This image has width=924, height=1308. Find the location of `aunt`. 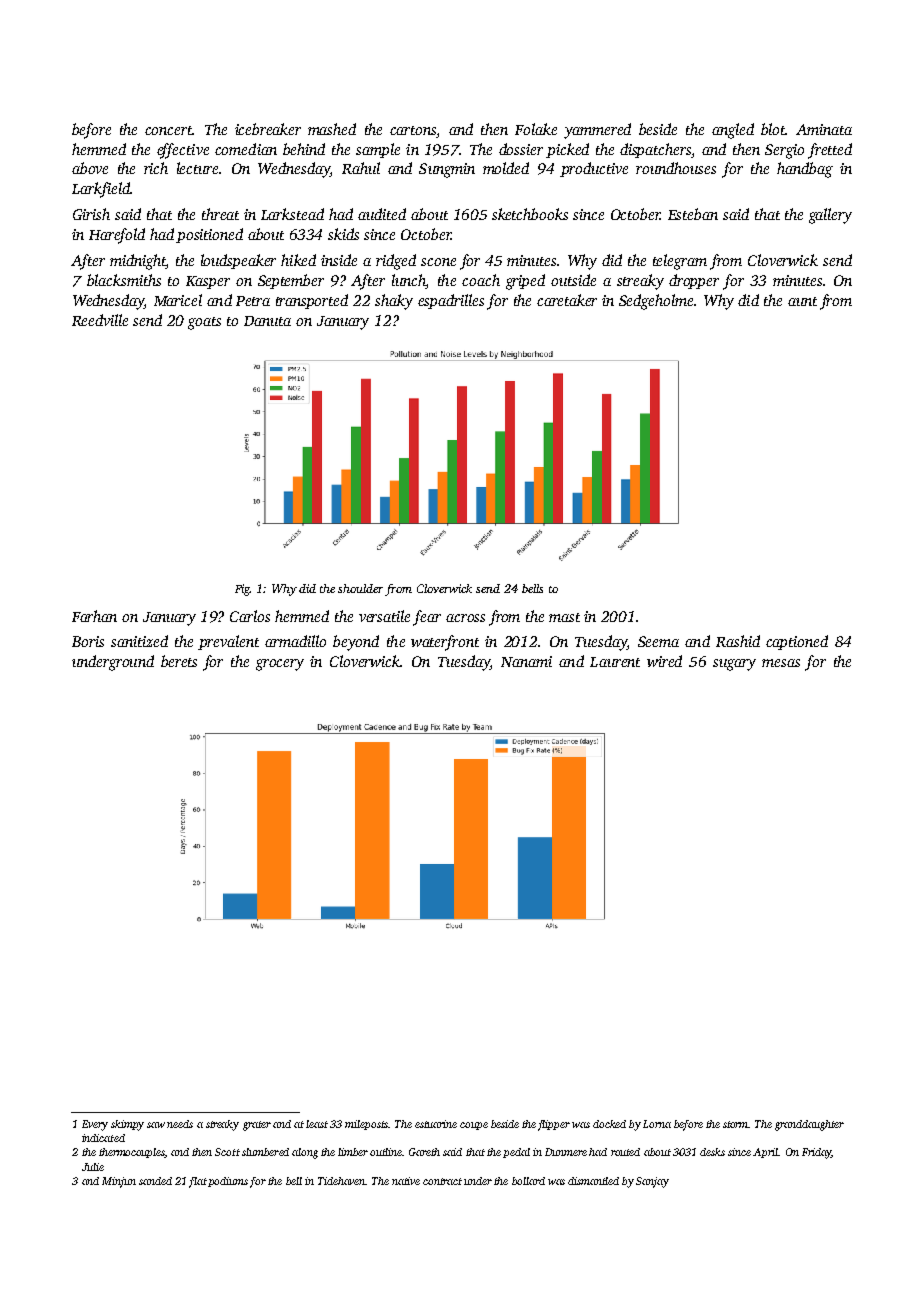

aunt is located at coordinates (802, 301).
